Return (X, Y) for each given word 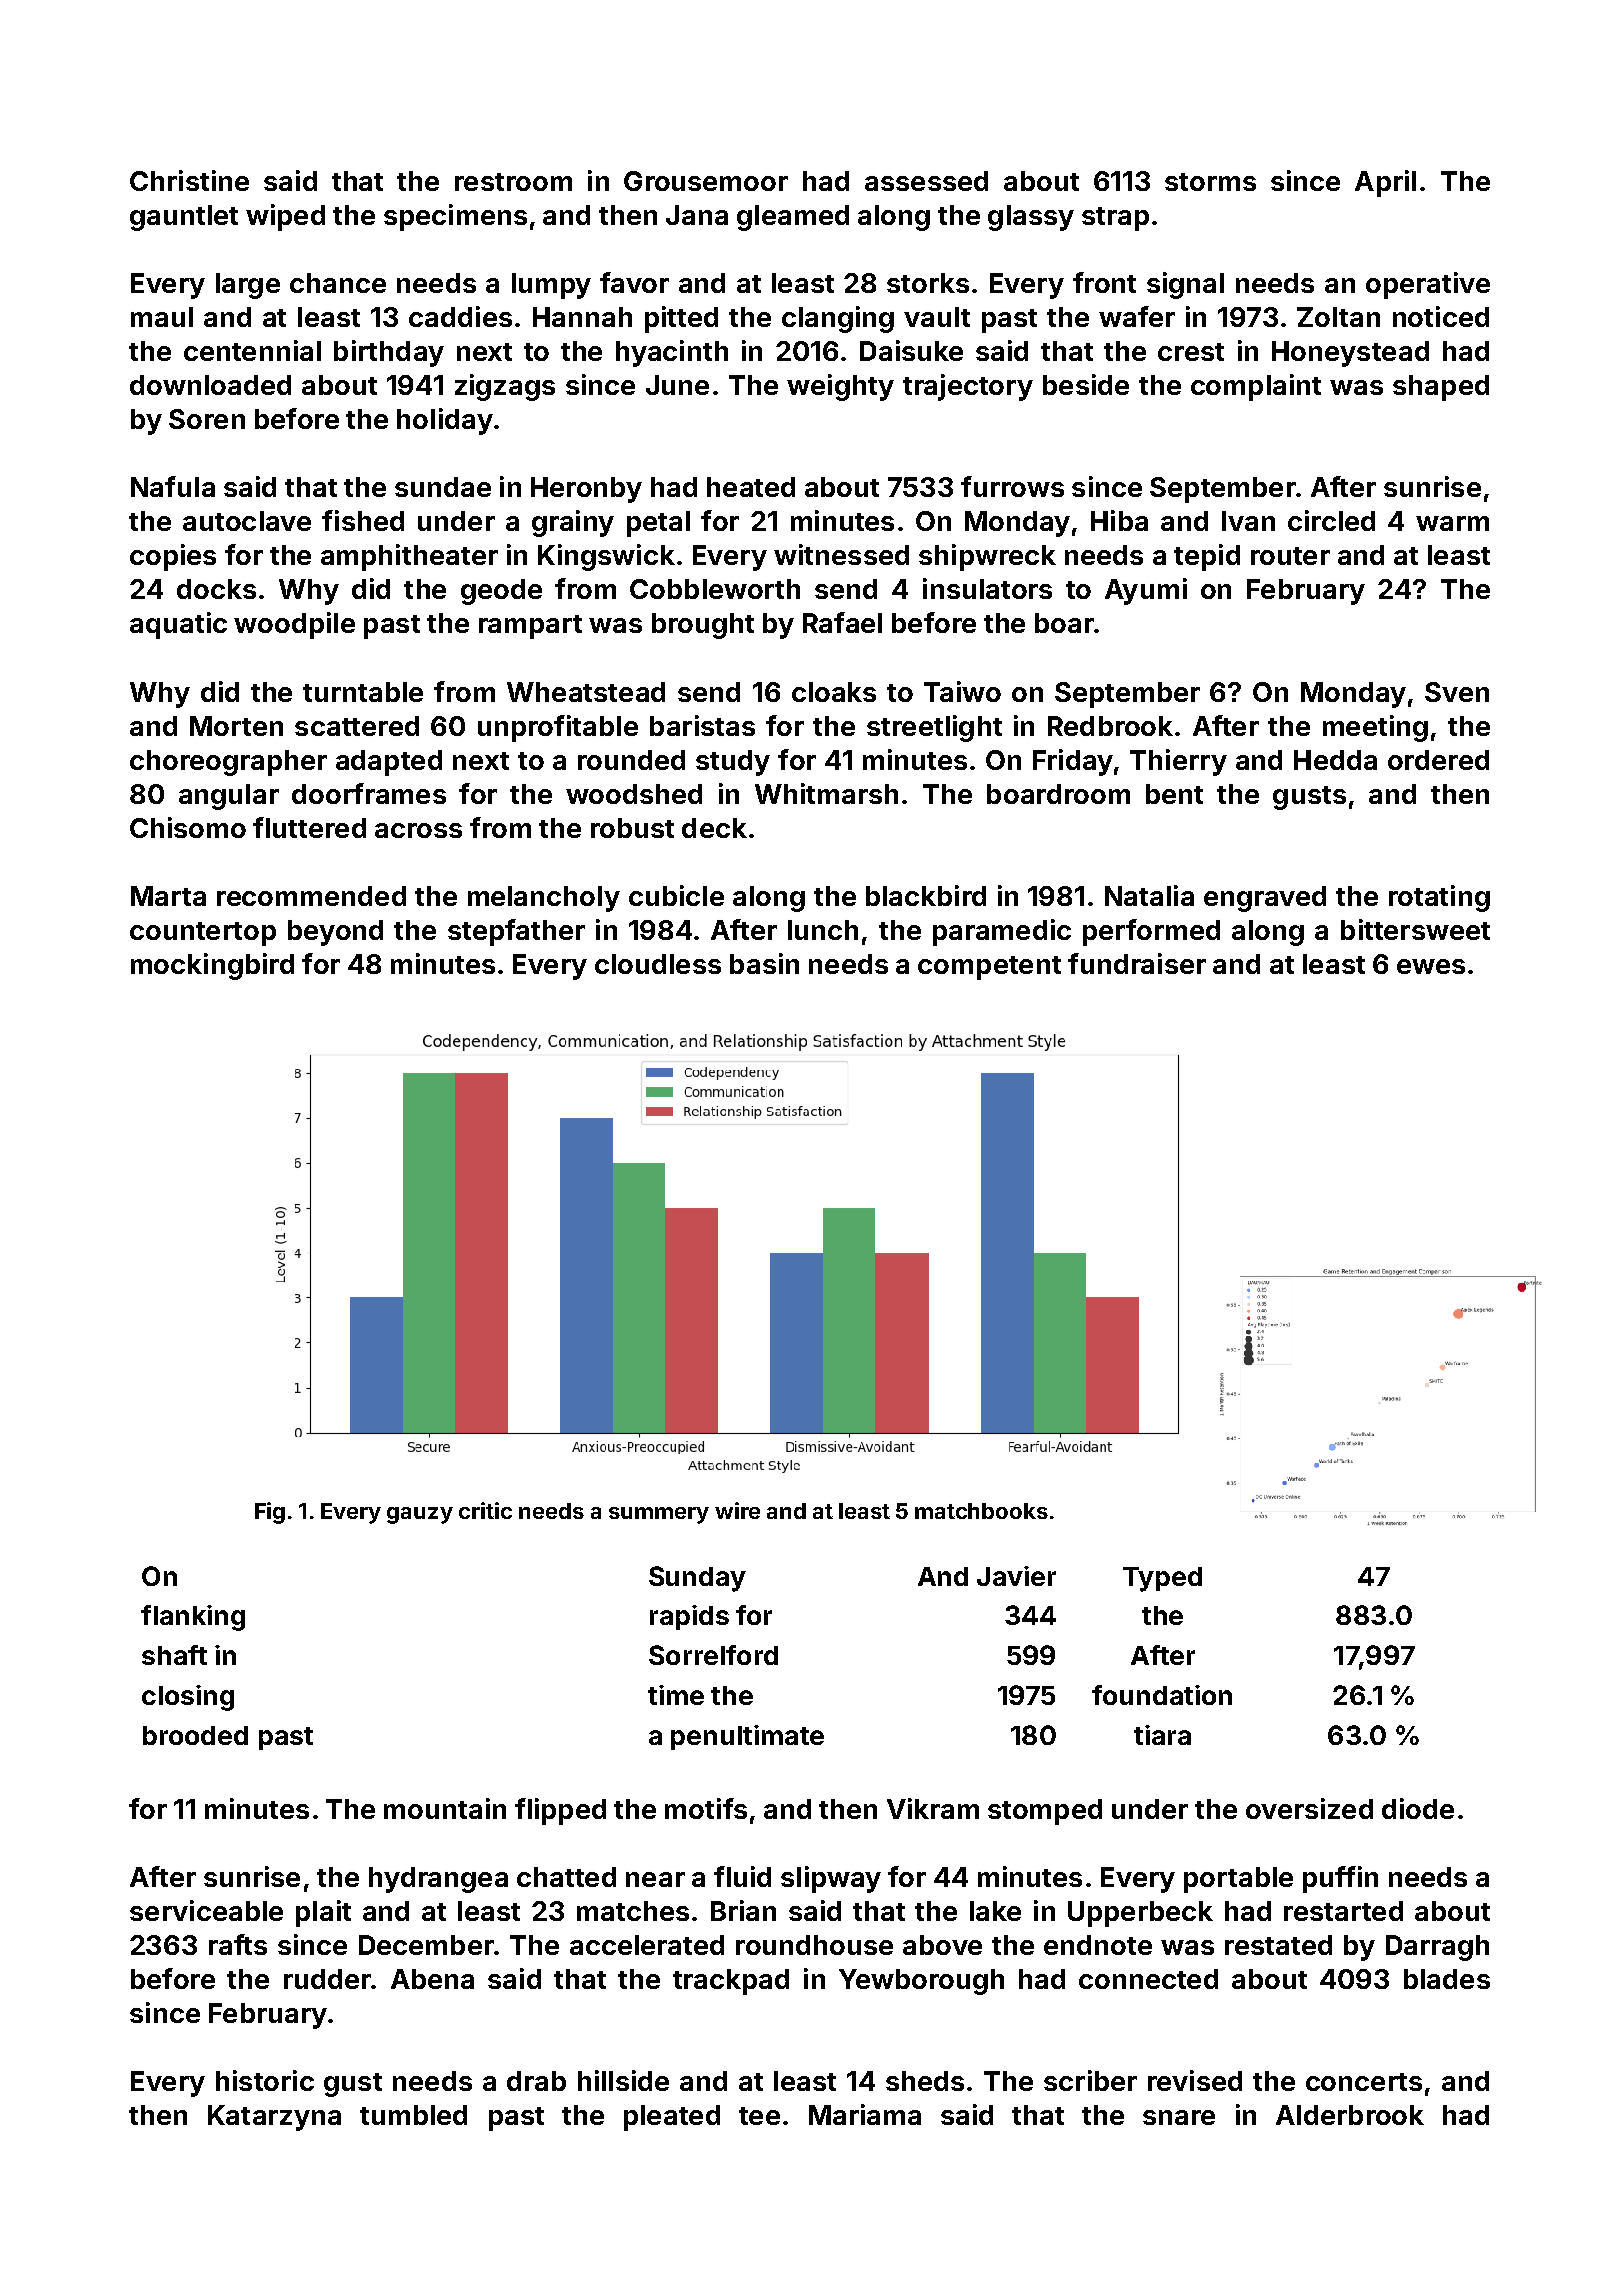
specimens (455, 217)
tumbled (413, 2115)
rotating (1439, 898)
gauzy (420, 1515)
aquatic (178, 625)
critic (485, 1510)
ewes (1431, 966)
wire (737, 1510)
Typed (1162, 1579)
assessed (926, 181)
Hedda (1335, 760)
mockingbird (212, 966)
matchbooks (981, 1511)
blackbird (926, 895)
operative (1428, 285)
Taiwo (962, 691)
